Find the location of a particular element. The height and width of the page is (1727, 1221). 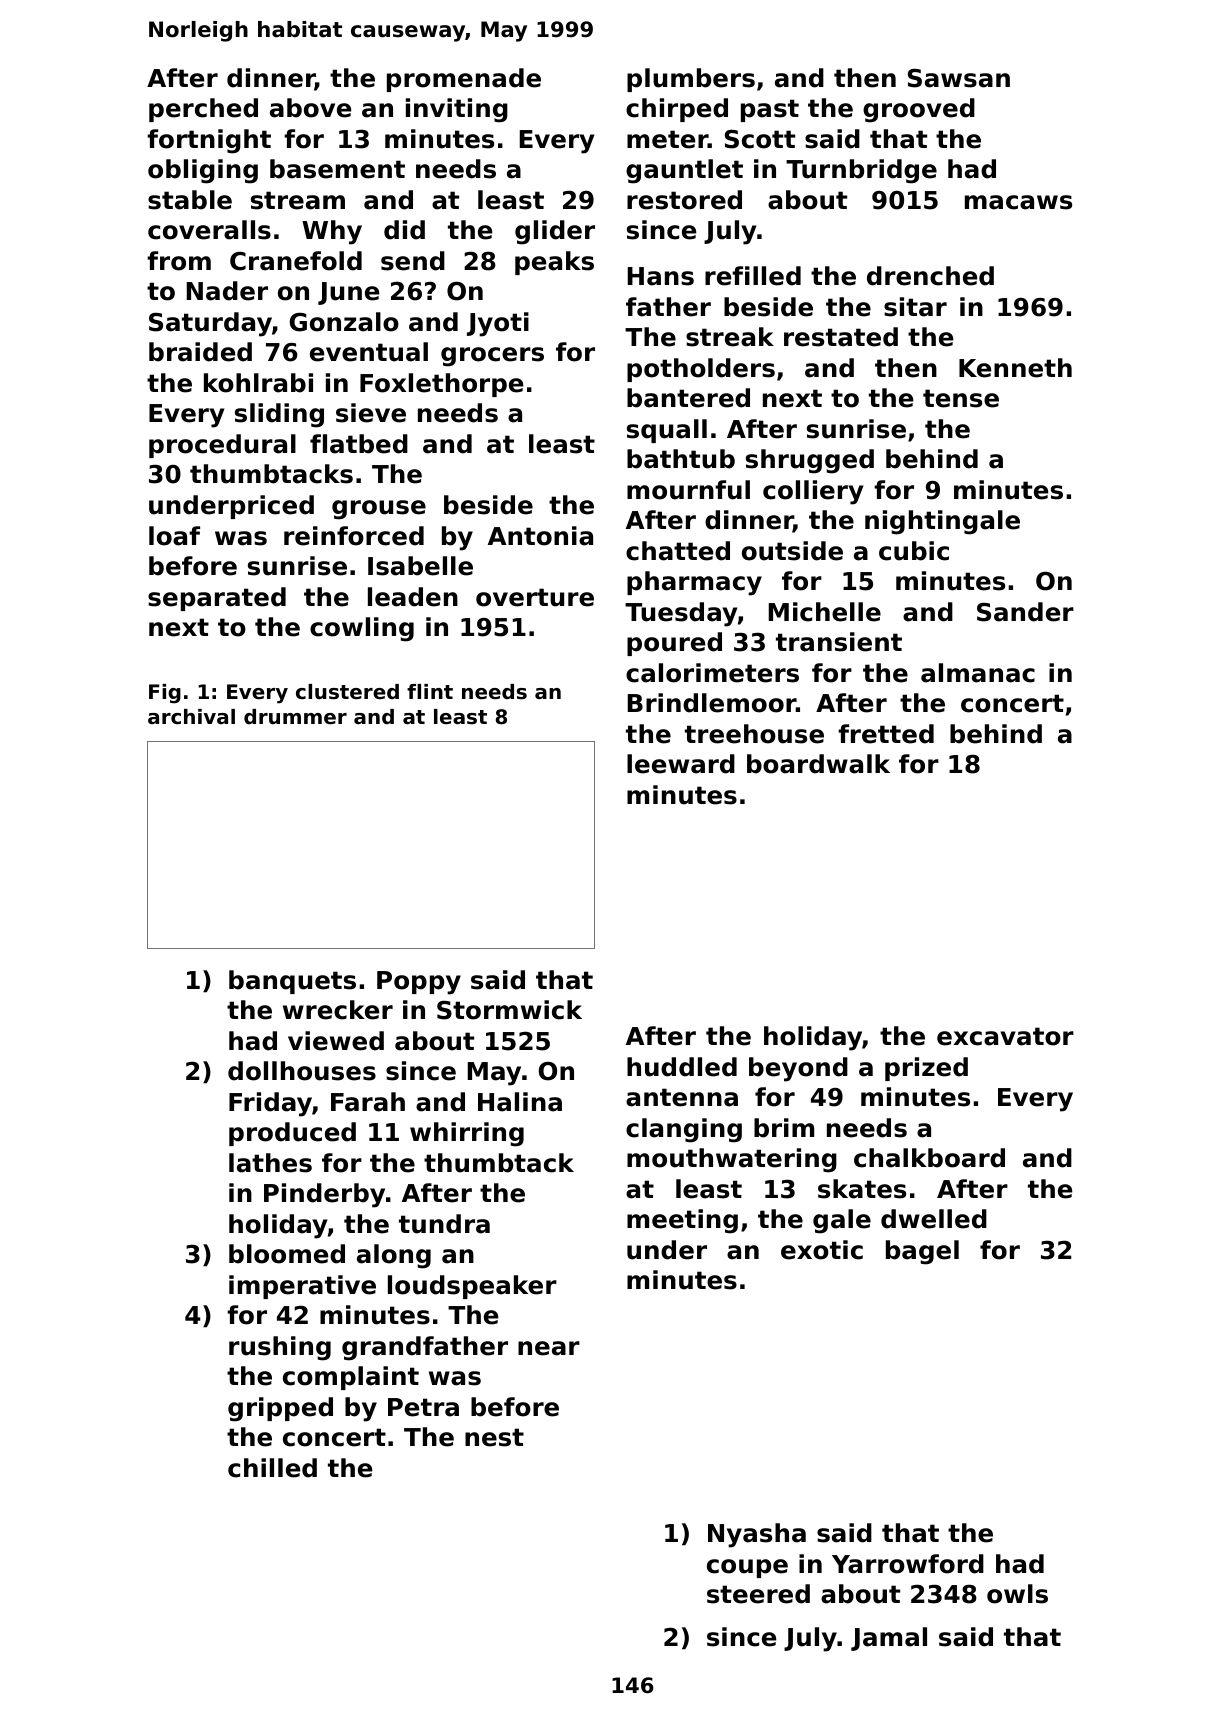

outside is located at coordinates (792, 551).
